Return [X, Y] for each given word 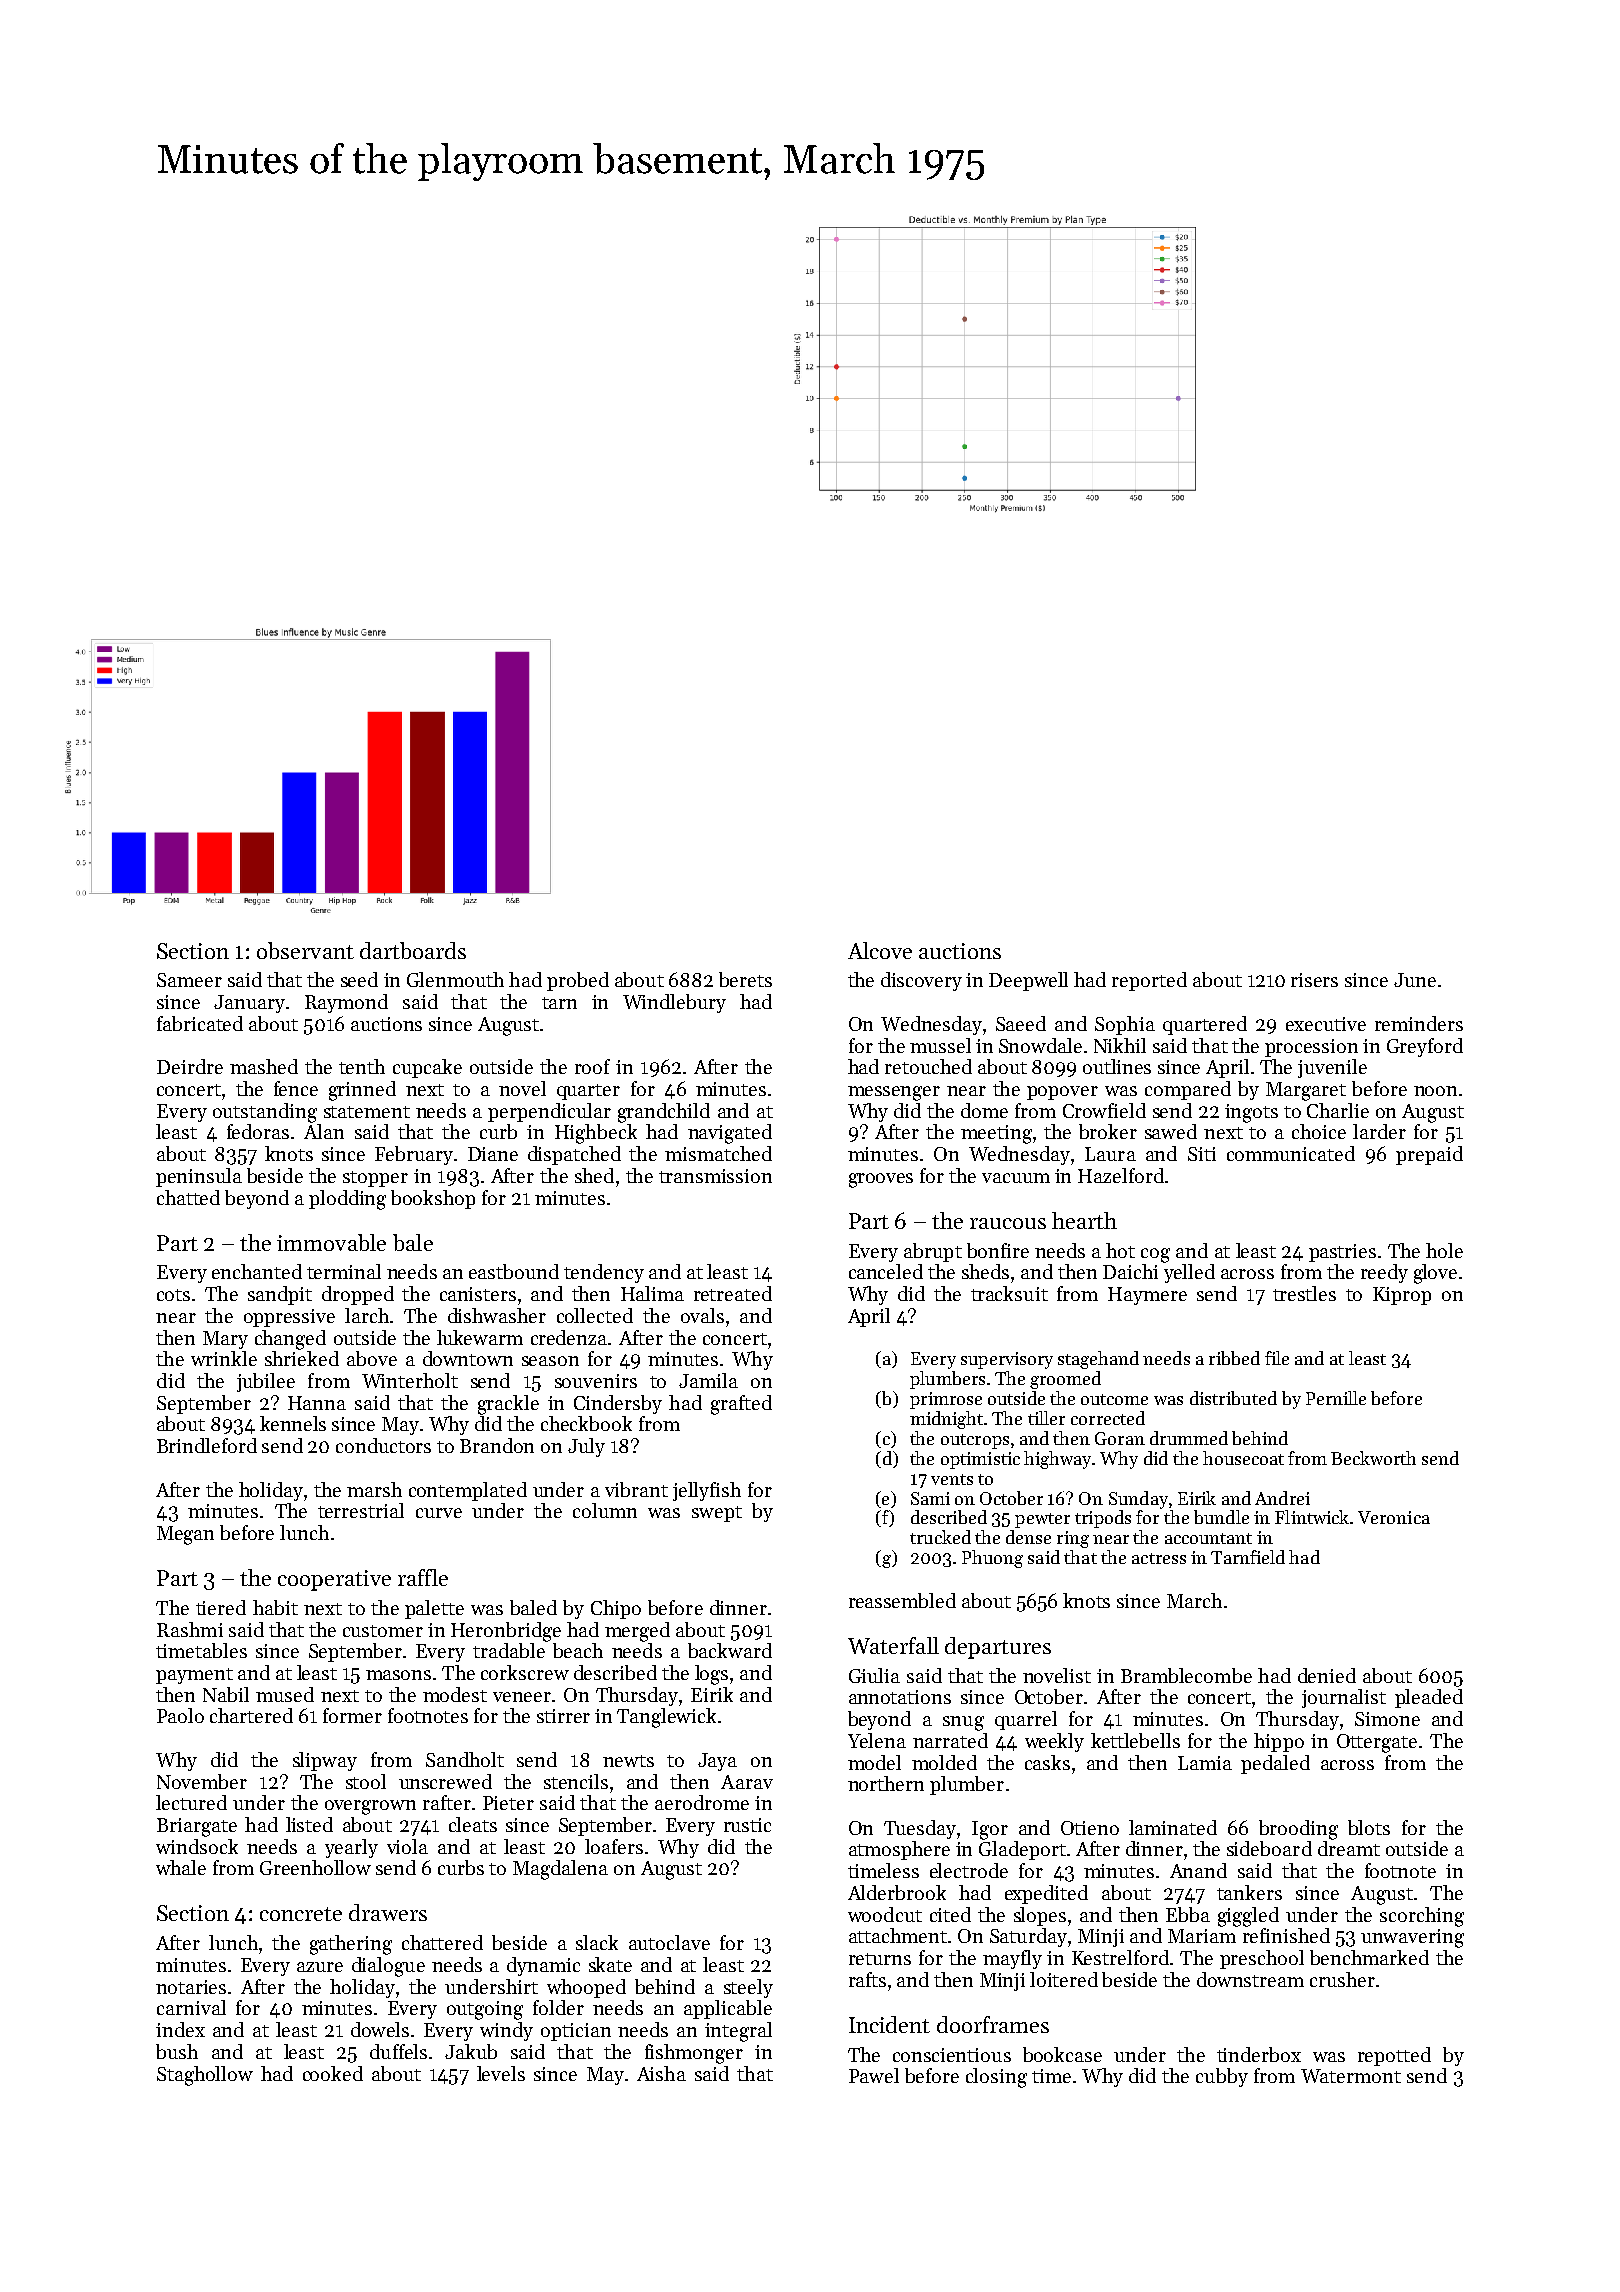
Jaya [717, 1762]
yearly [351, 1848]
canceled [886, 1271]
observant [305, 950]
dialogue [388, 1967]
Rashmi [190, 1629]
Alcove [880, 950]
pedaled [1275, 1764]
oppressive [289, 1318]
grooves [881, 1180]
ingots [1251, 1113]
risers [1314, 980]
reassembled [902, 1600]
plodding [347, 1200]
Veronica [1394, 1517]
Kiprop [1402, 1296]
